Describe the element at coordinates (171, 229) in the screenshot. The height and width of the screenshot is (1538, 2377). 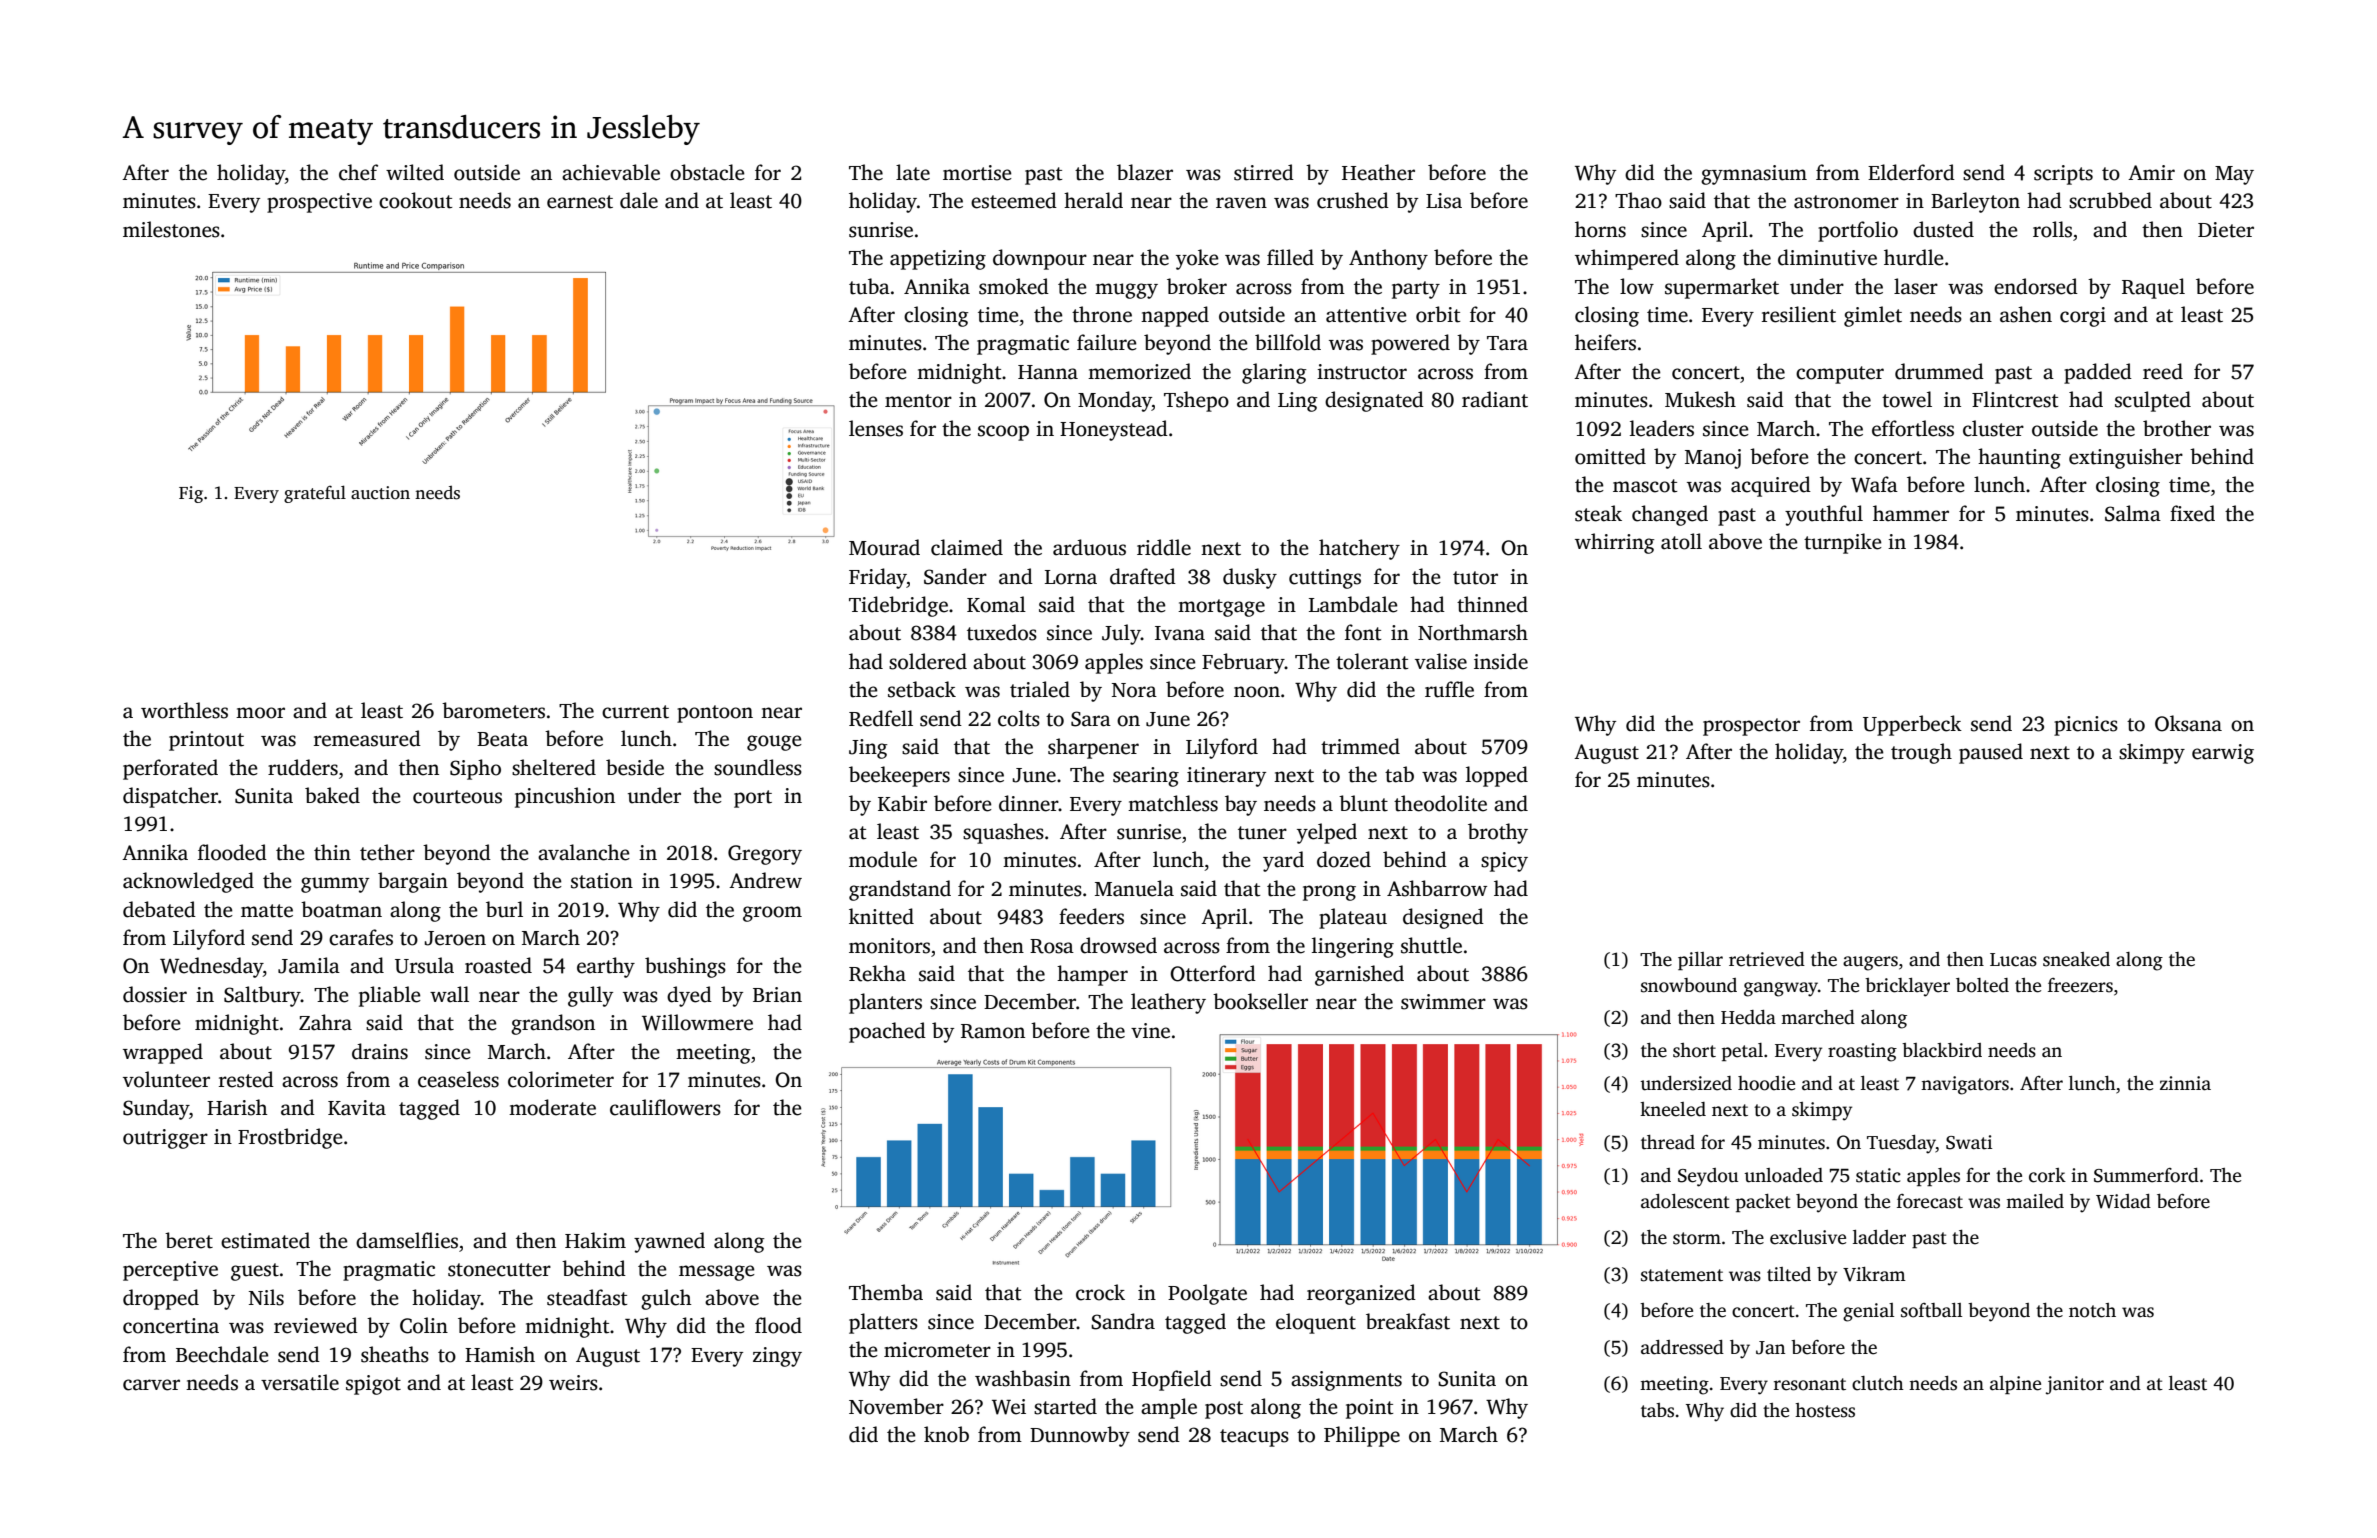
I see `milestones` at that location.
